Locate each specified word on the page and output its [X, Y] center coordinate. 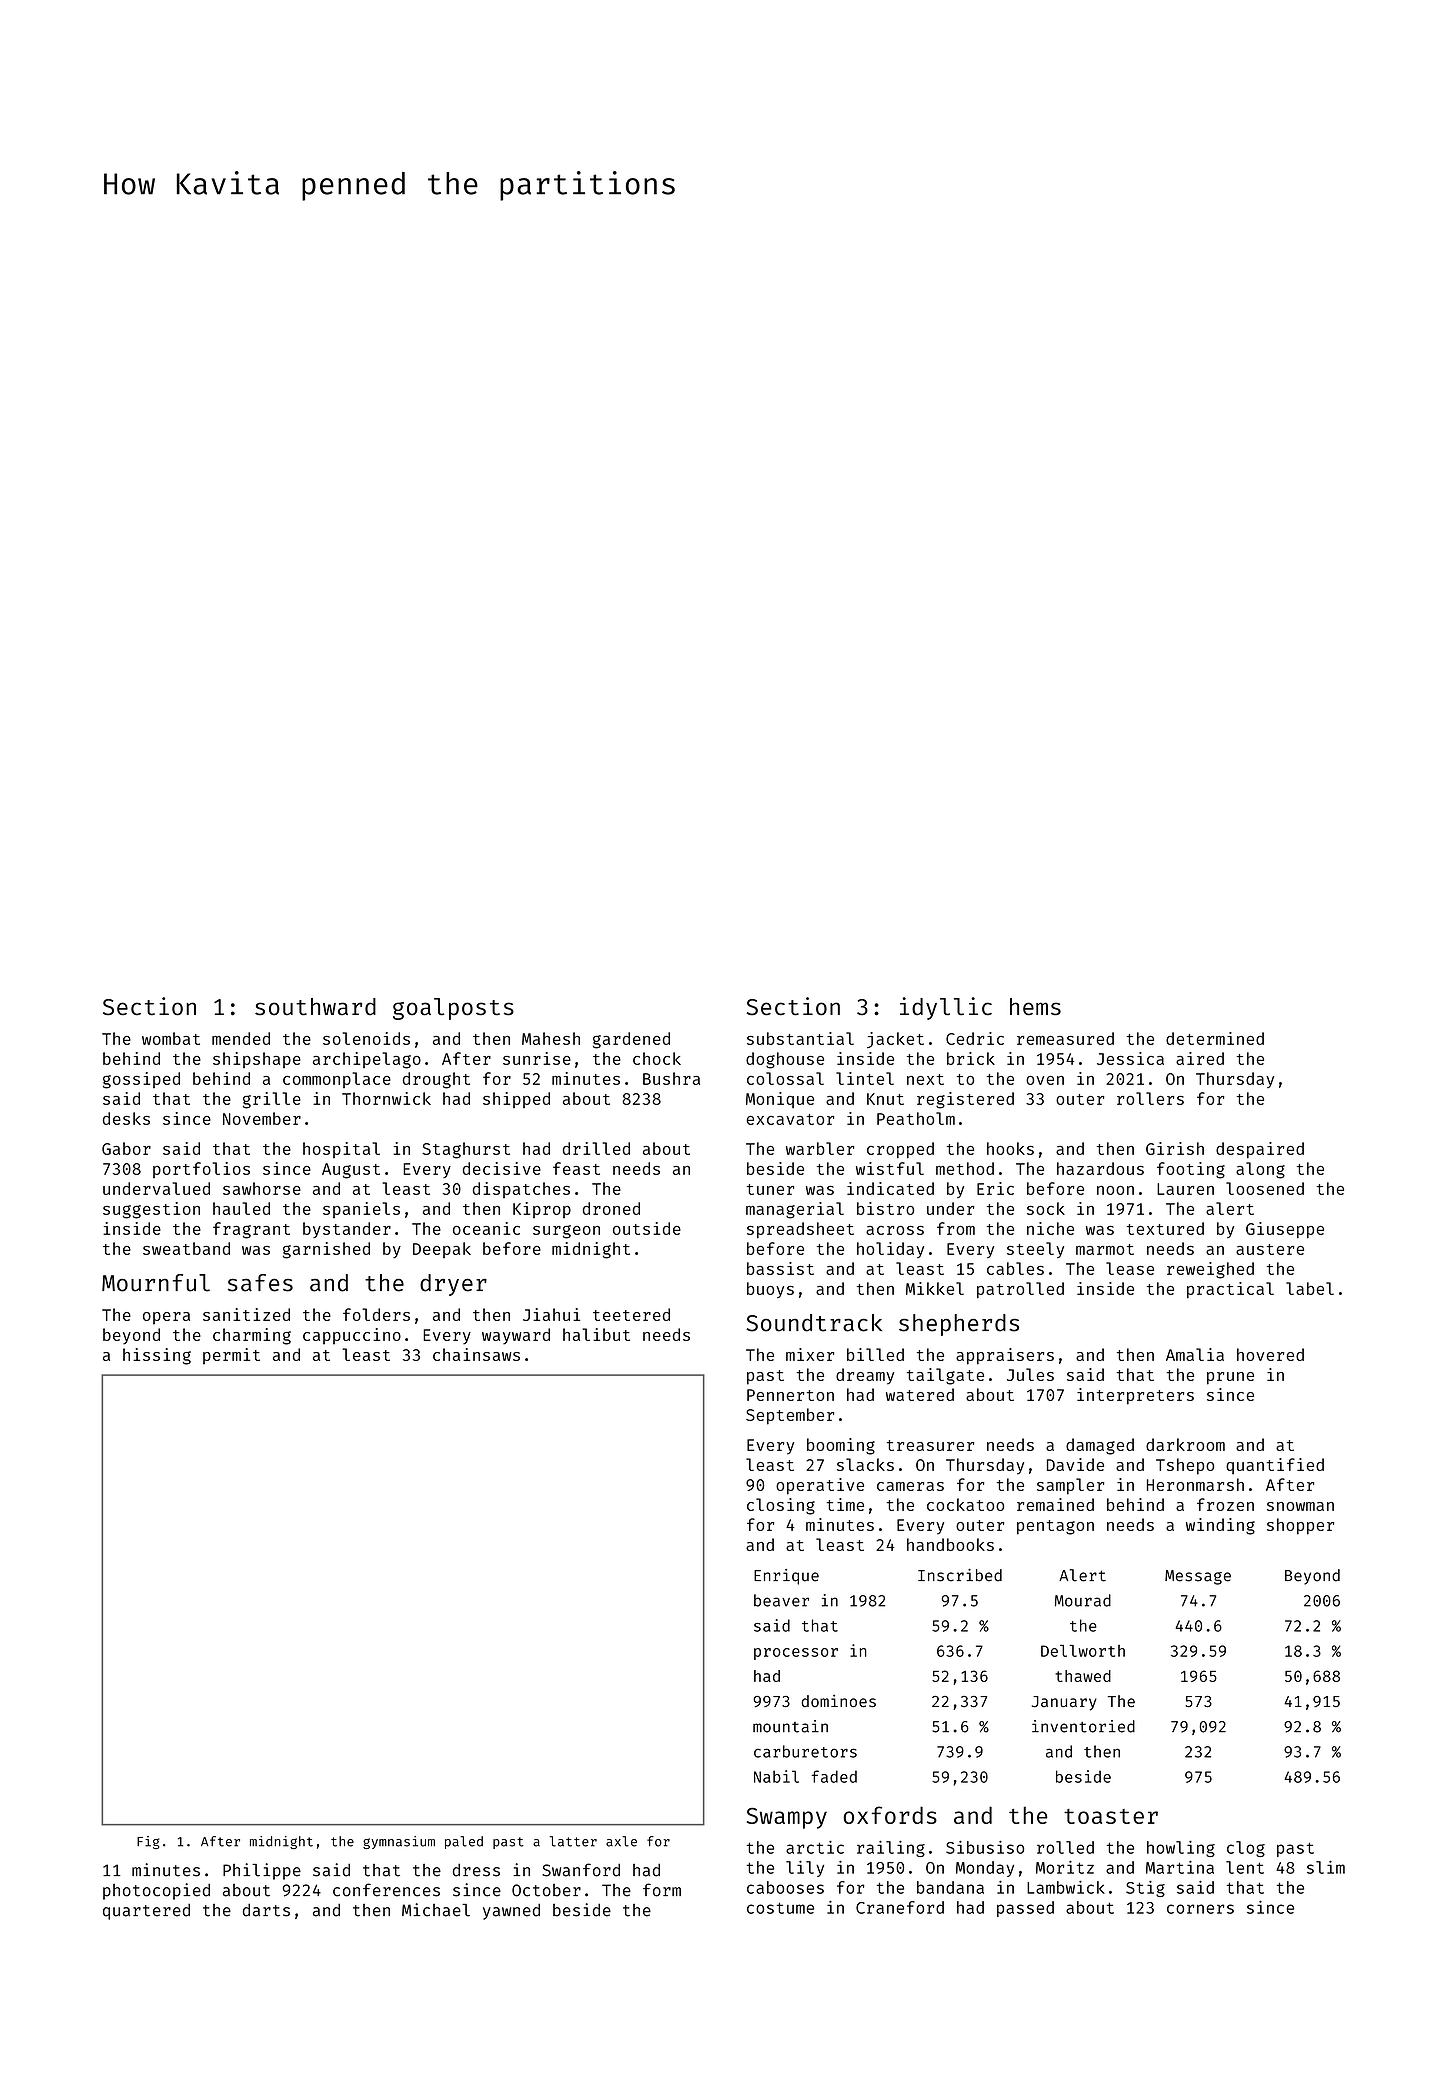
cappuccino [352, 1336]
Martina [1180, 1867]
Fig [148, 1842]
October [546, 1890]
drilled [596, 1148]
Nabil [776, 1776]
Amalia [1195, 1354]
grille [272, 1100]
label [1310, 1288]
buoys [770, 1290]
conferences [386, 1890]
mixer [810, 1354]
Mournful [156, 1283]
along [1260, 1170]
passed [1025, 1909]
